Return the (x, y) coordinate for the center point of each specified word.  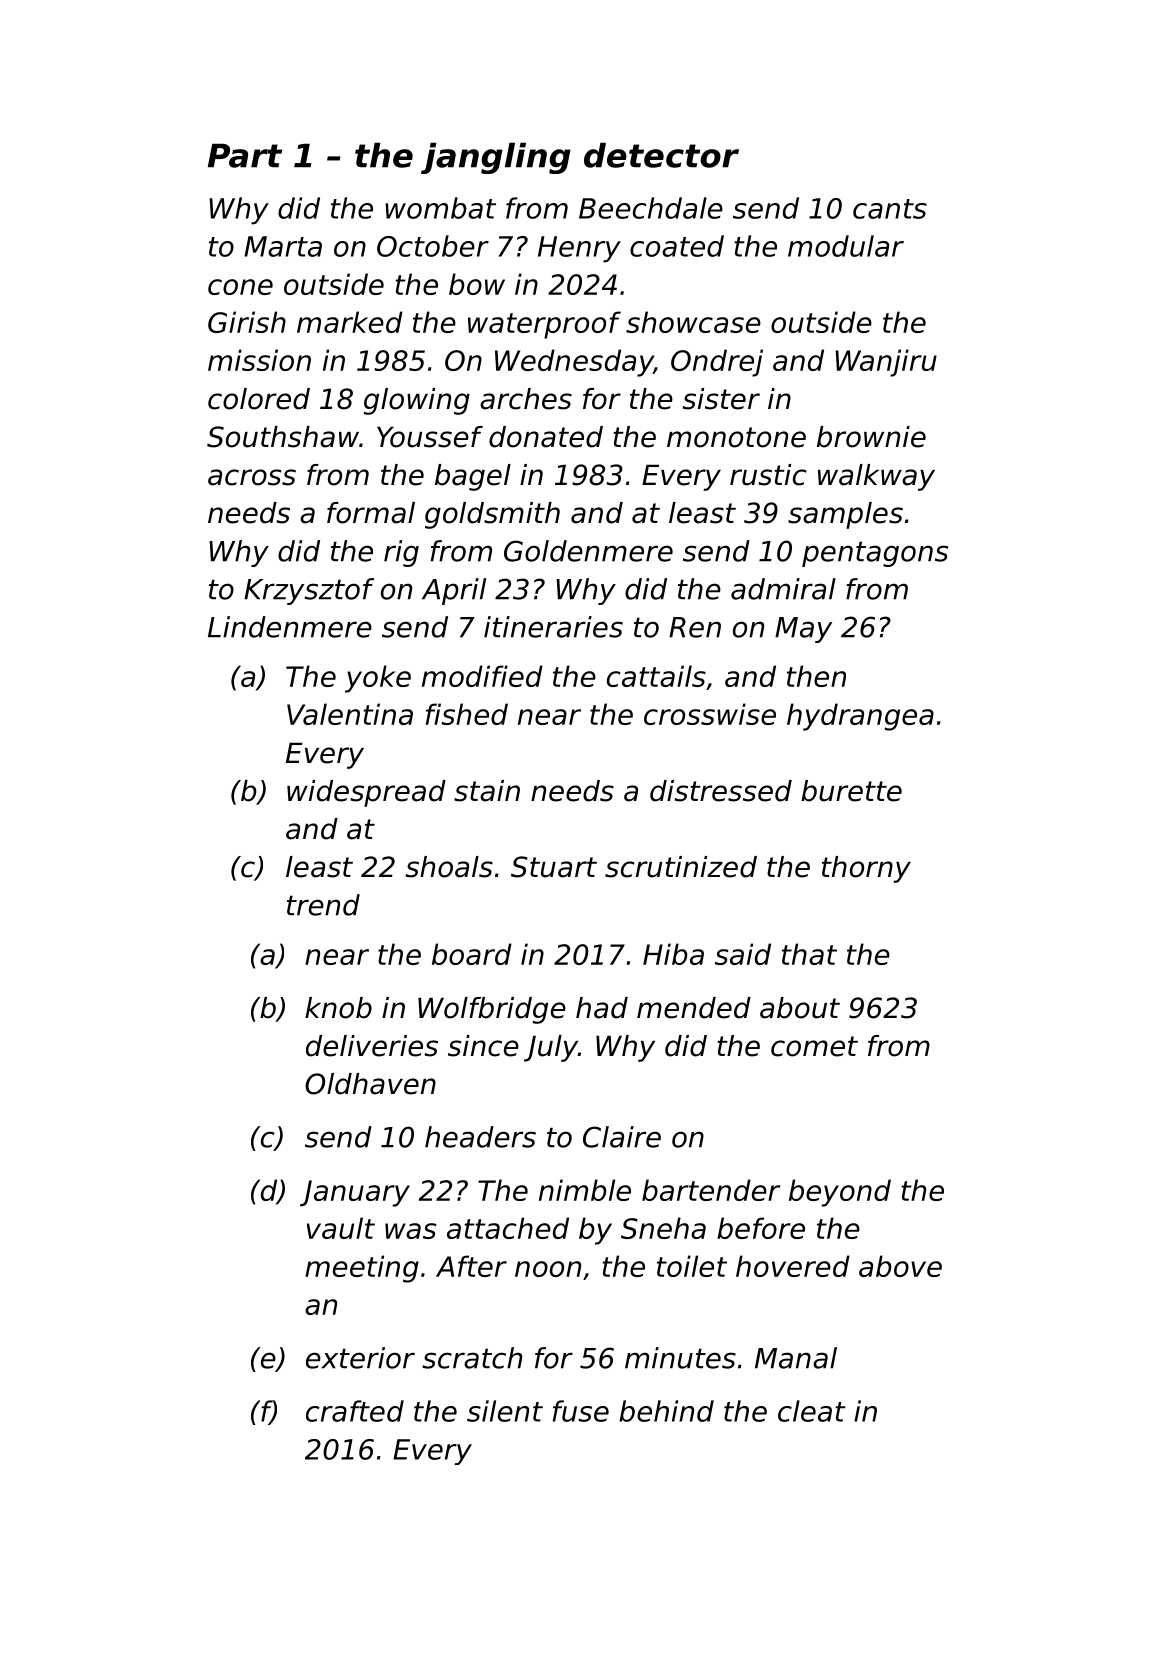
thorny (866, 869)
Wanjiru (886, 363)
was (411, 1231)
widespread (366, 793)
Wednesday (574, 363)
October (433, 246)
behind (666, 1411)
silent (505, 1411)
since (483, 1046)
